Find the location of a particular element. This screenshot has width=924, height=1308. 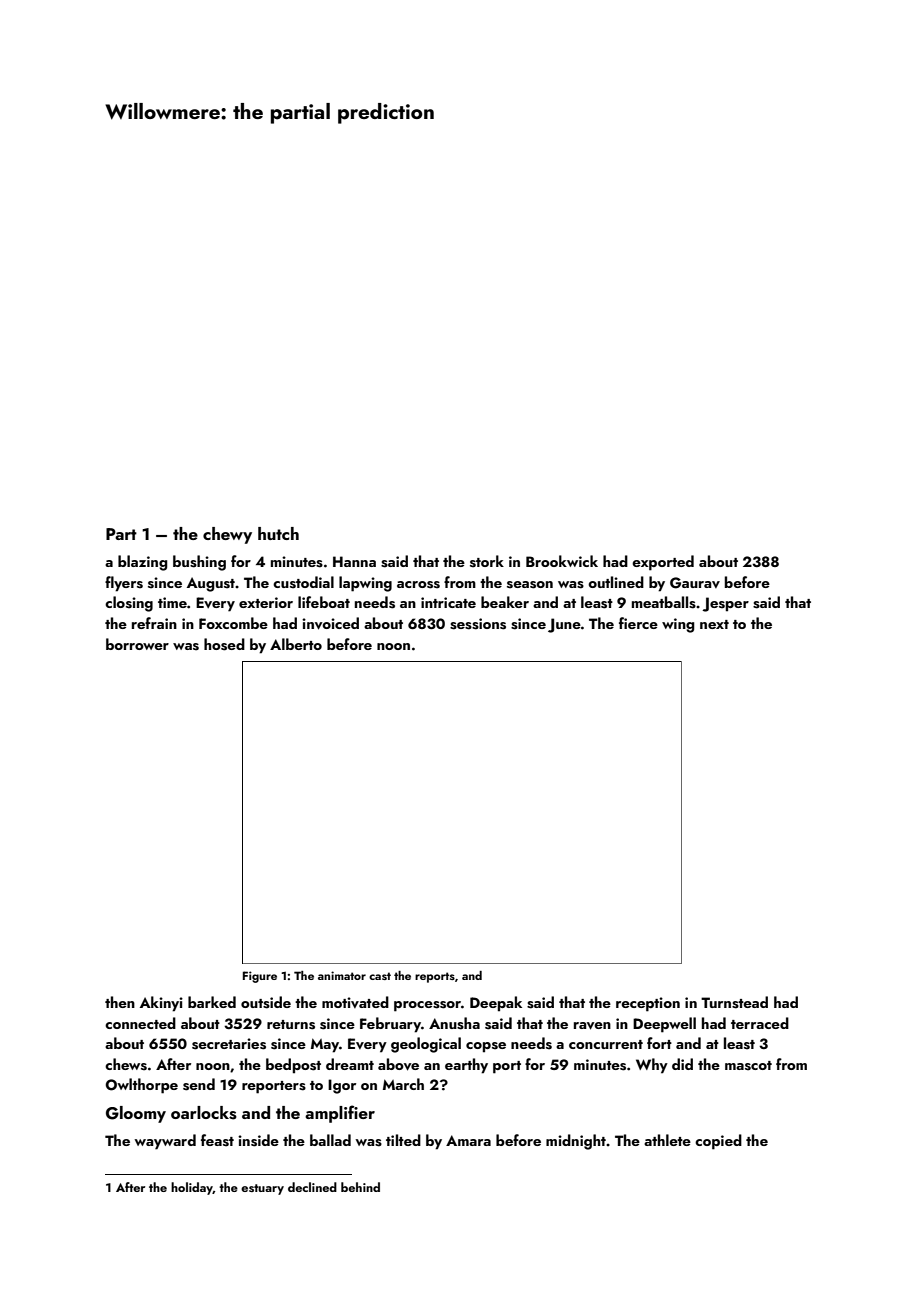

reception is located at coordinates (648, 1004).
